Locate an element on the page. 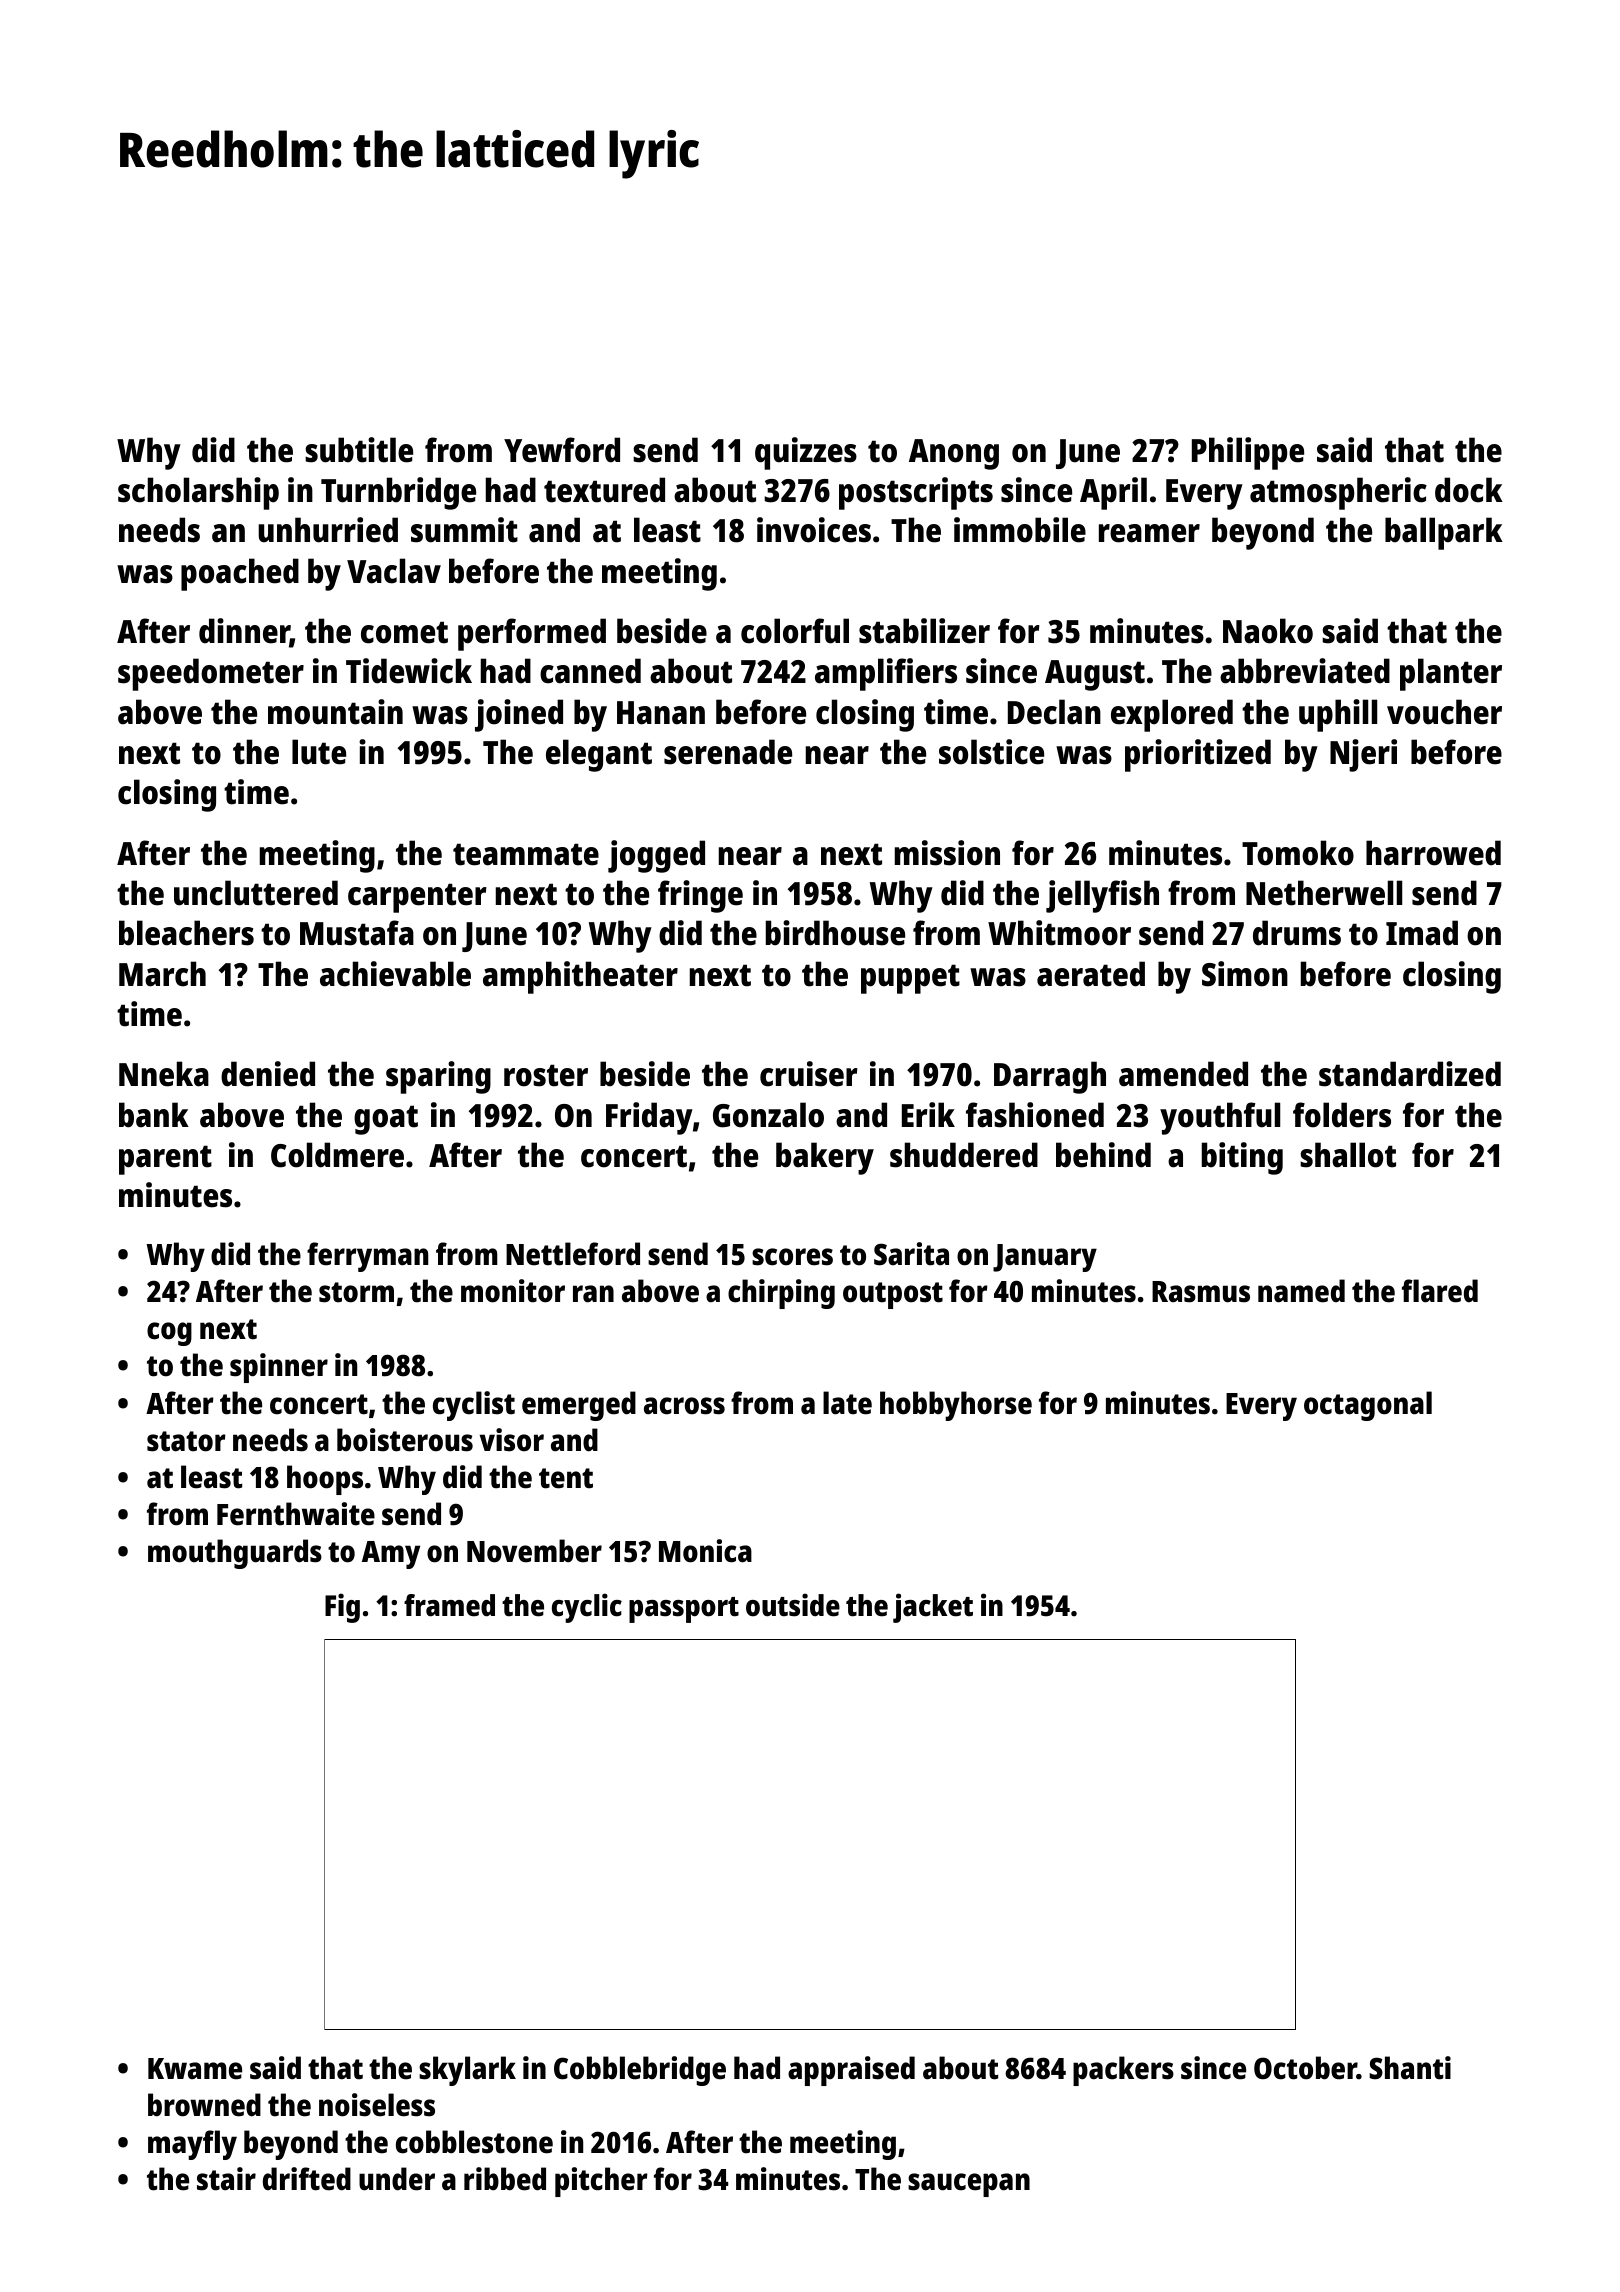  octagonal is located at coordinates (1368, 1406).
